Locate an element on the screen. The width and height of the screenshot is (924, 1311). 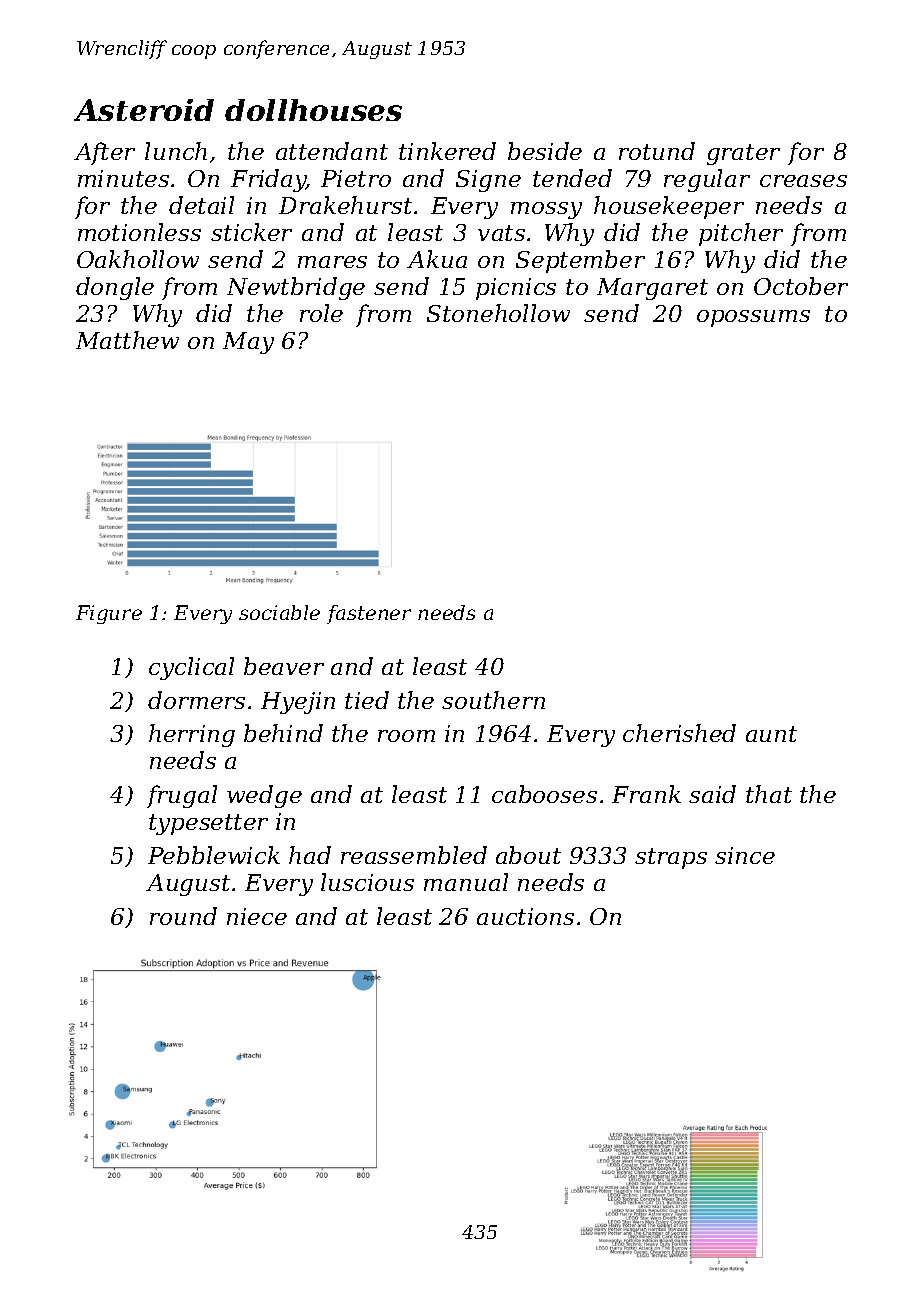
dollhouses is located at coordinates (313, 110).
